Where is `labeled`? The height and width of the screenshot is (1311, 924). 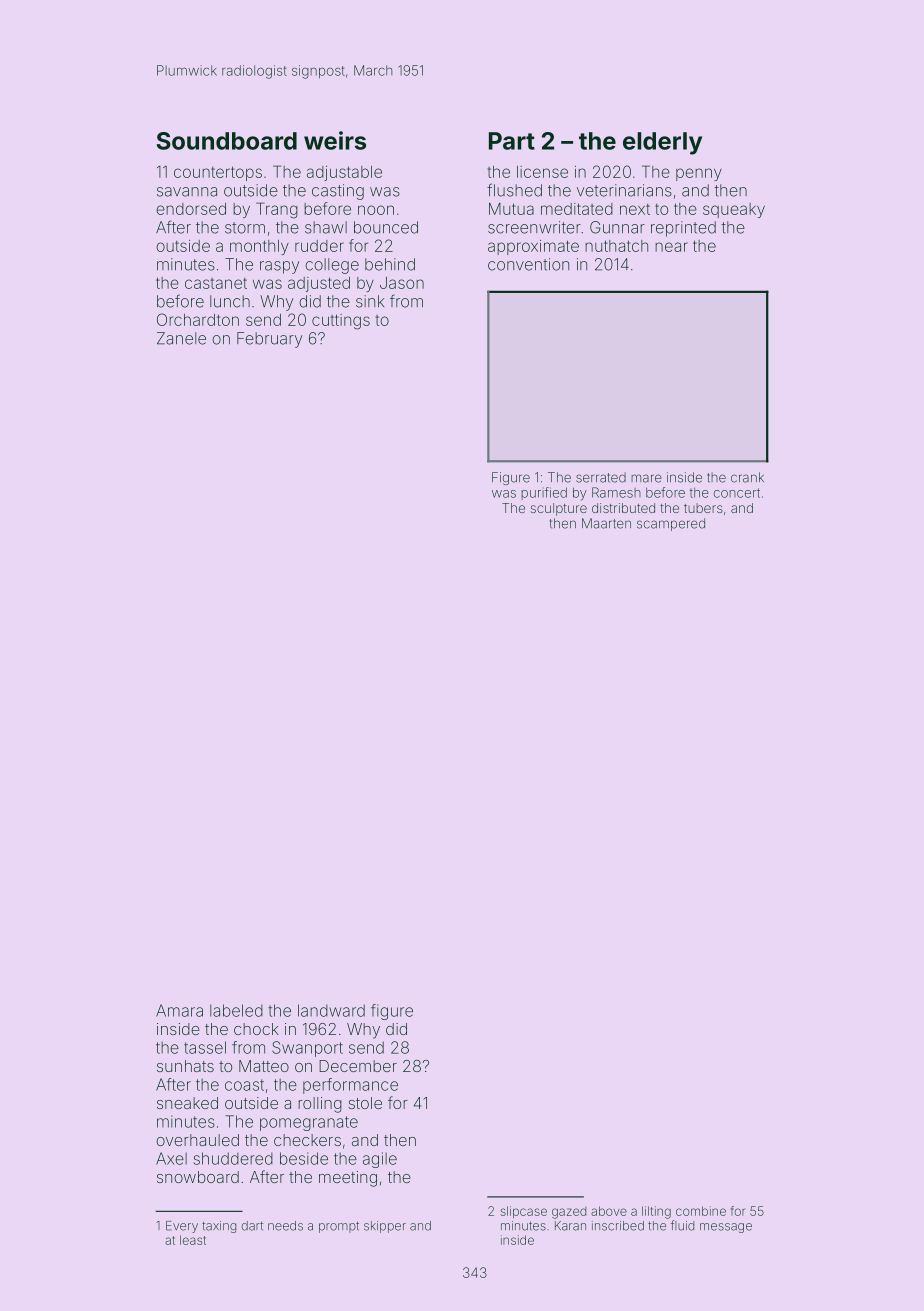
labeled is located at coordinates (236, 1010).
